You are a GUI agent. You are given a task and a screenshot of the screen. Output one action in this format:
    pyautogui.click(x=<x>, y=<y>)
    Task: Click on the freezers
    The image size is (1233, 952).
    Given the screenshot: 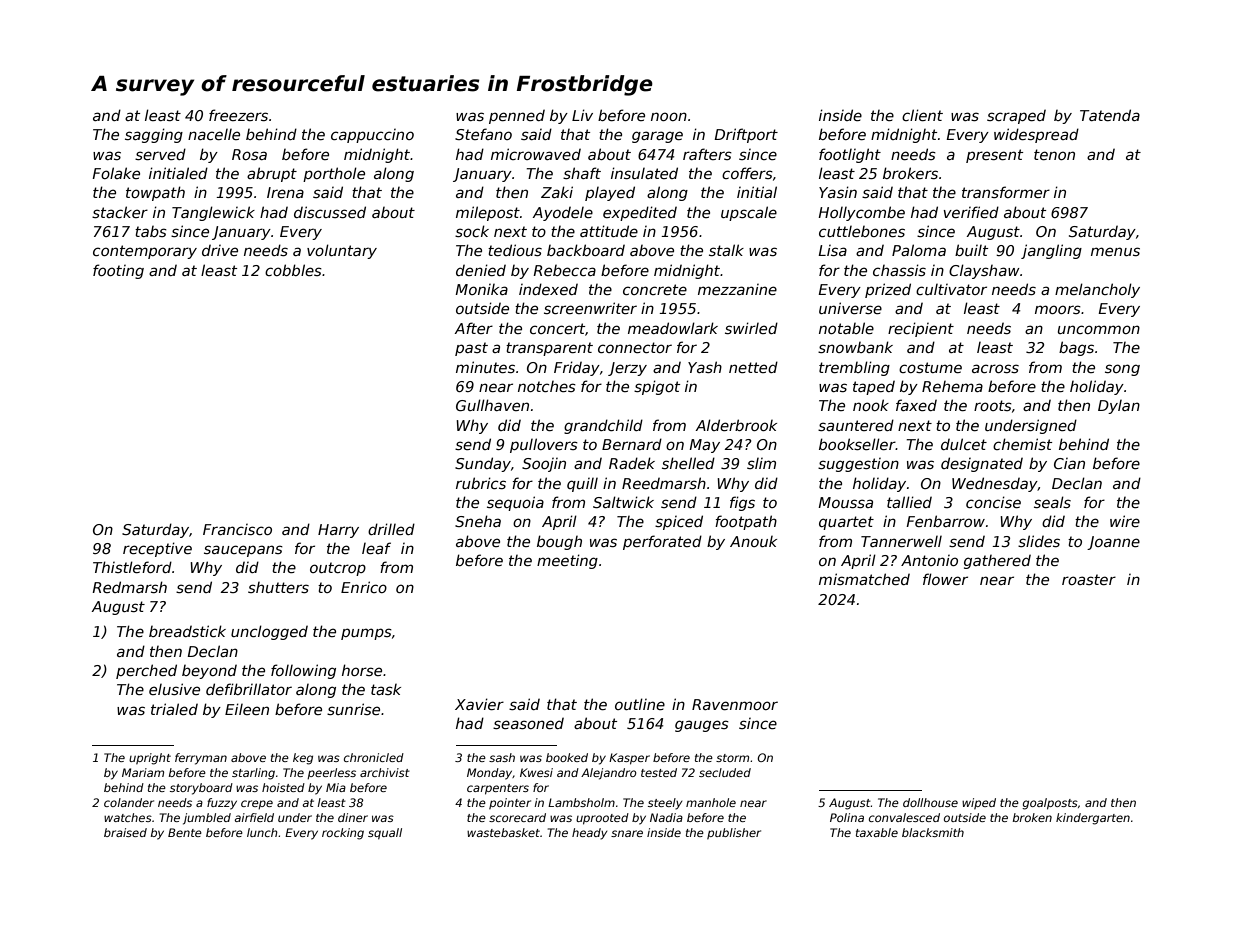 What is the action you would take?
    pyautogui.click(x=238, y=115)
